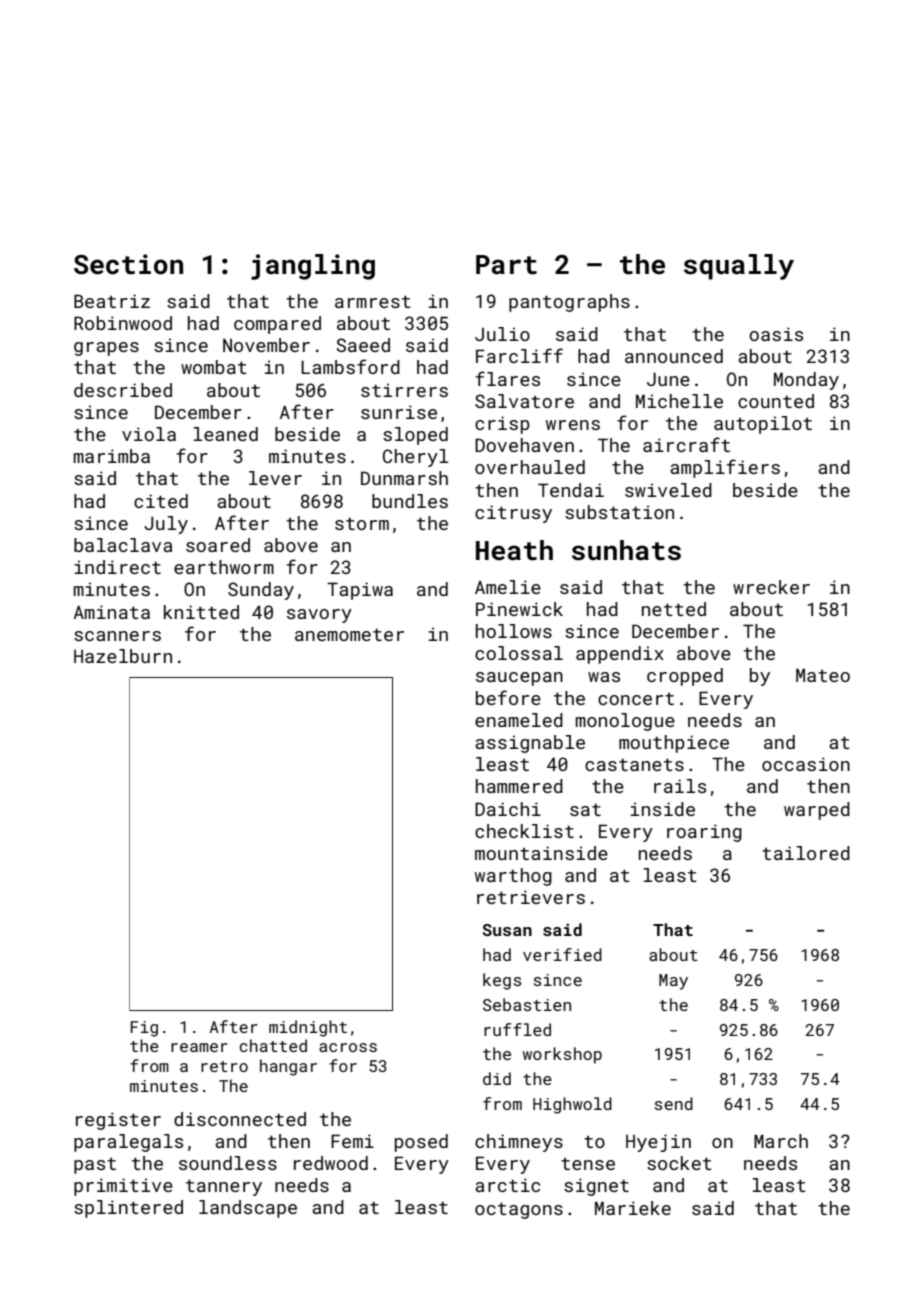 Image resolution: width=924 pixels, height=1308 pixels. Describe the element at coordinates (106, 349) in the image. I see `grapes` at that location.
